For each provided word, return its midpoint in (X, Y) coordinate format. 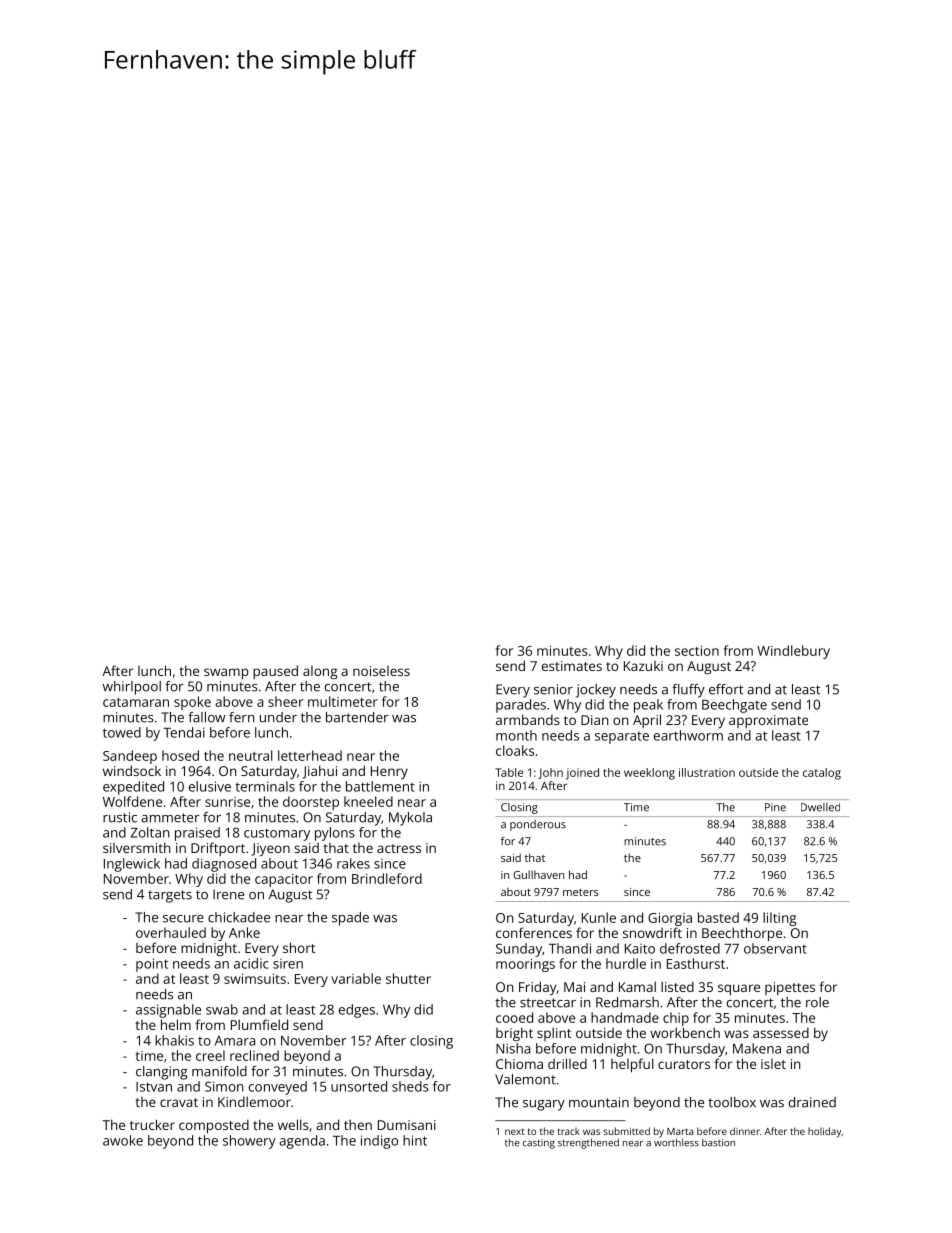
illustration (707, 772)
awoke (123, 1140)
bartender (357, 717)
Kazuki (643, 666)
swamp (226, 674)
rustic (120, 817)
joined (582, 774)
